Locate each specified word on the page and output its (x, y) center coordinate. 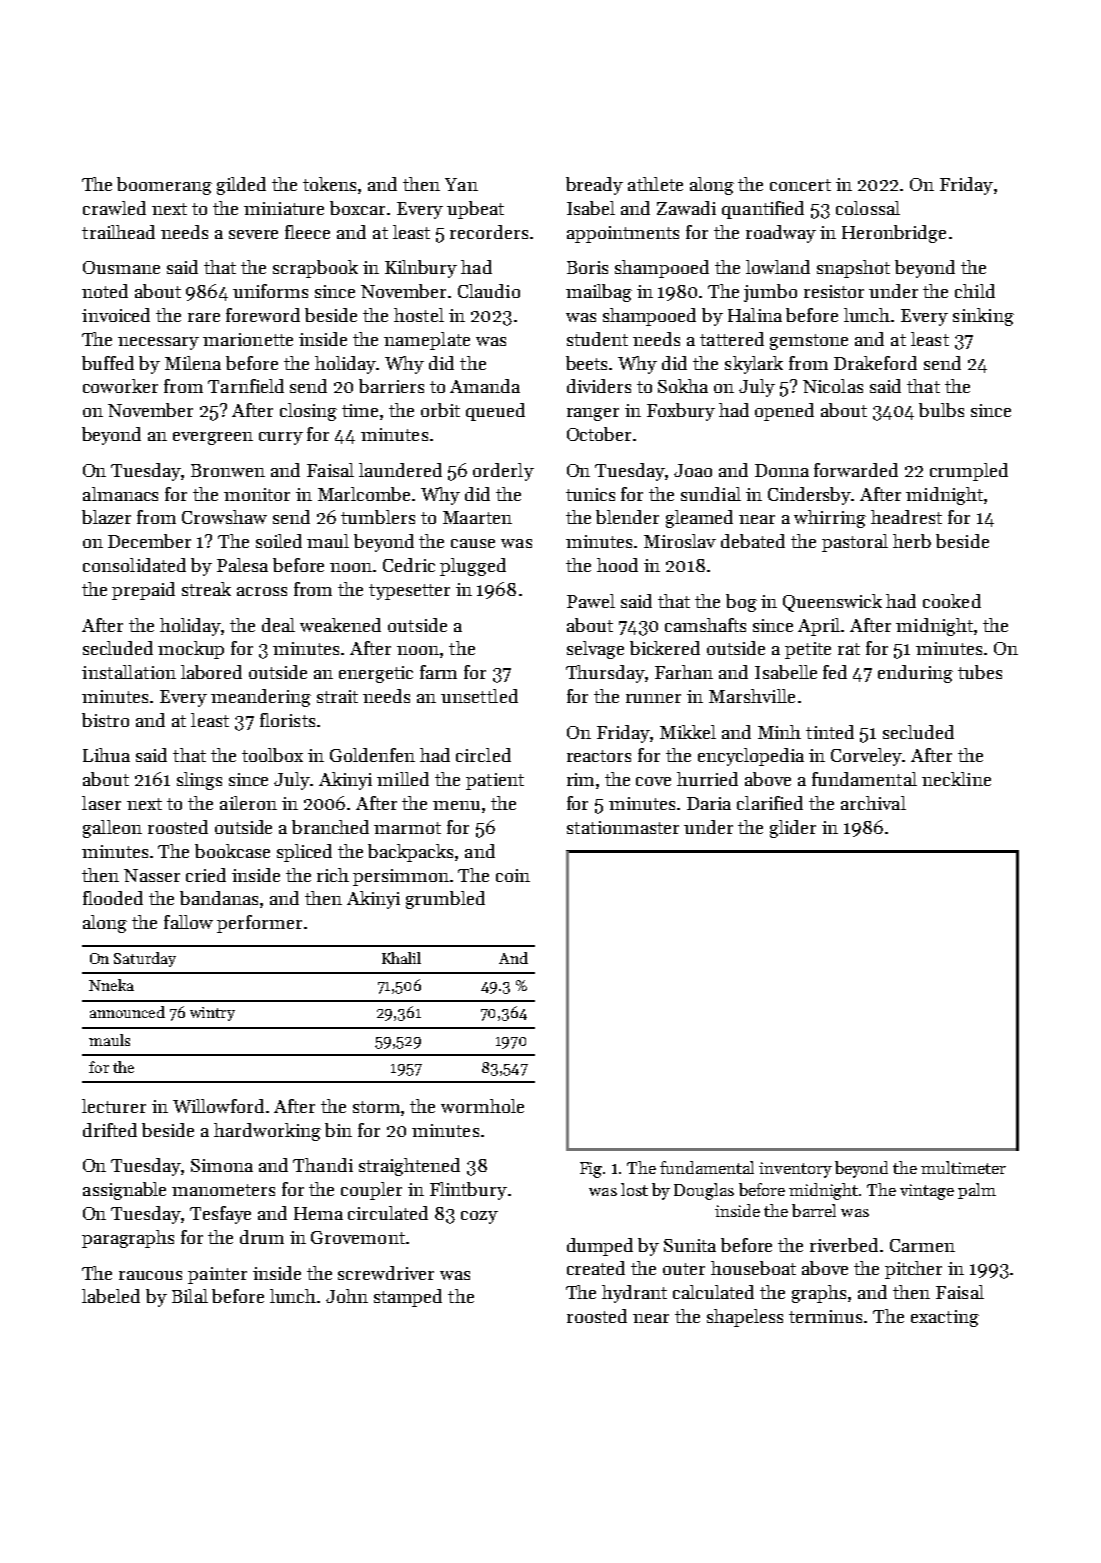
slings (199, 781)
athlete (655, 184)
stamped (408, 1298)
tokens (331, 185)
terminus (827, 1316)
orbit (440, 410)
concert (800, 185)
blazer (106, 517)
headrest (906, 517)
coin (513, 875)
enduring (915, 674)
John (347, 1296)
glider (793, 829)
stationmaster (623, 827)
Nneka (111, 985)
